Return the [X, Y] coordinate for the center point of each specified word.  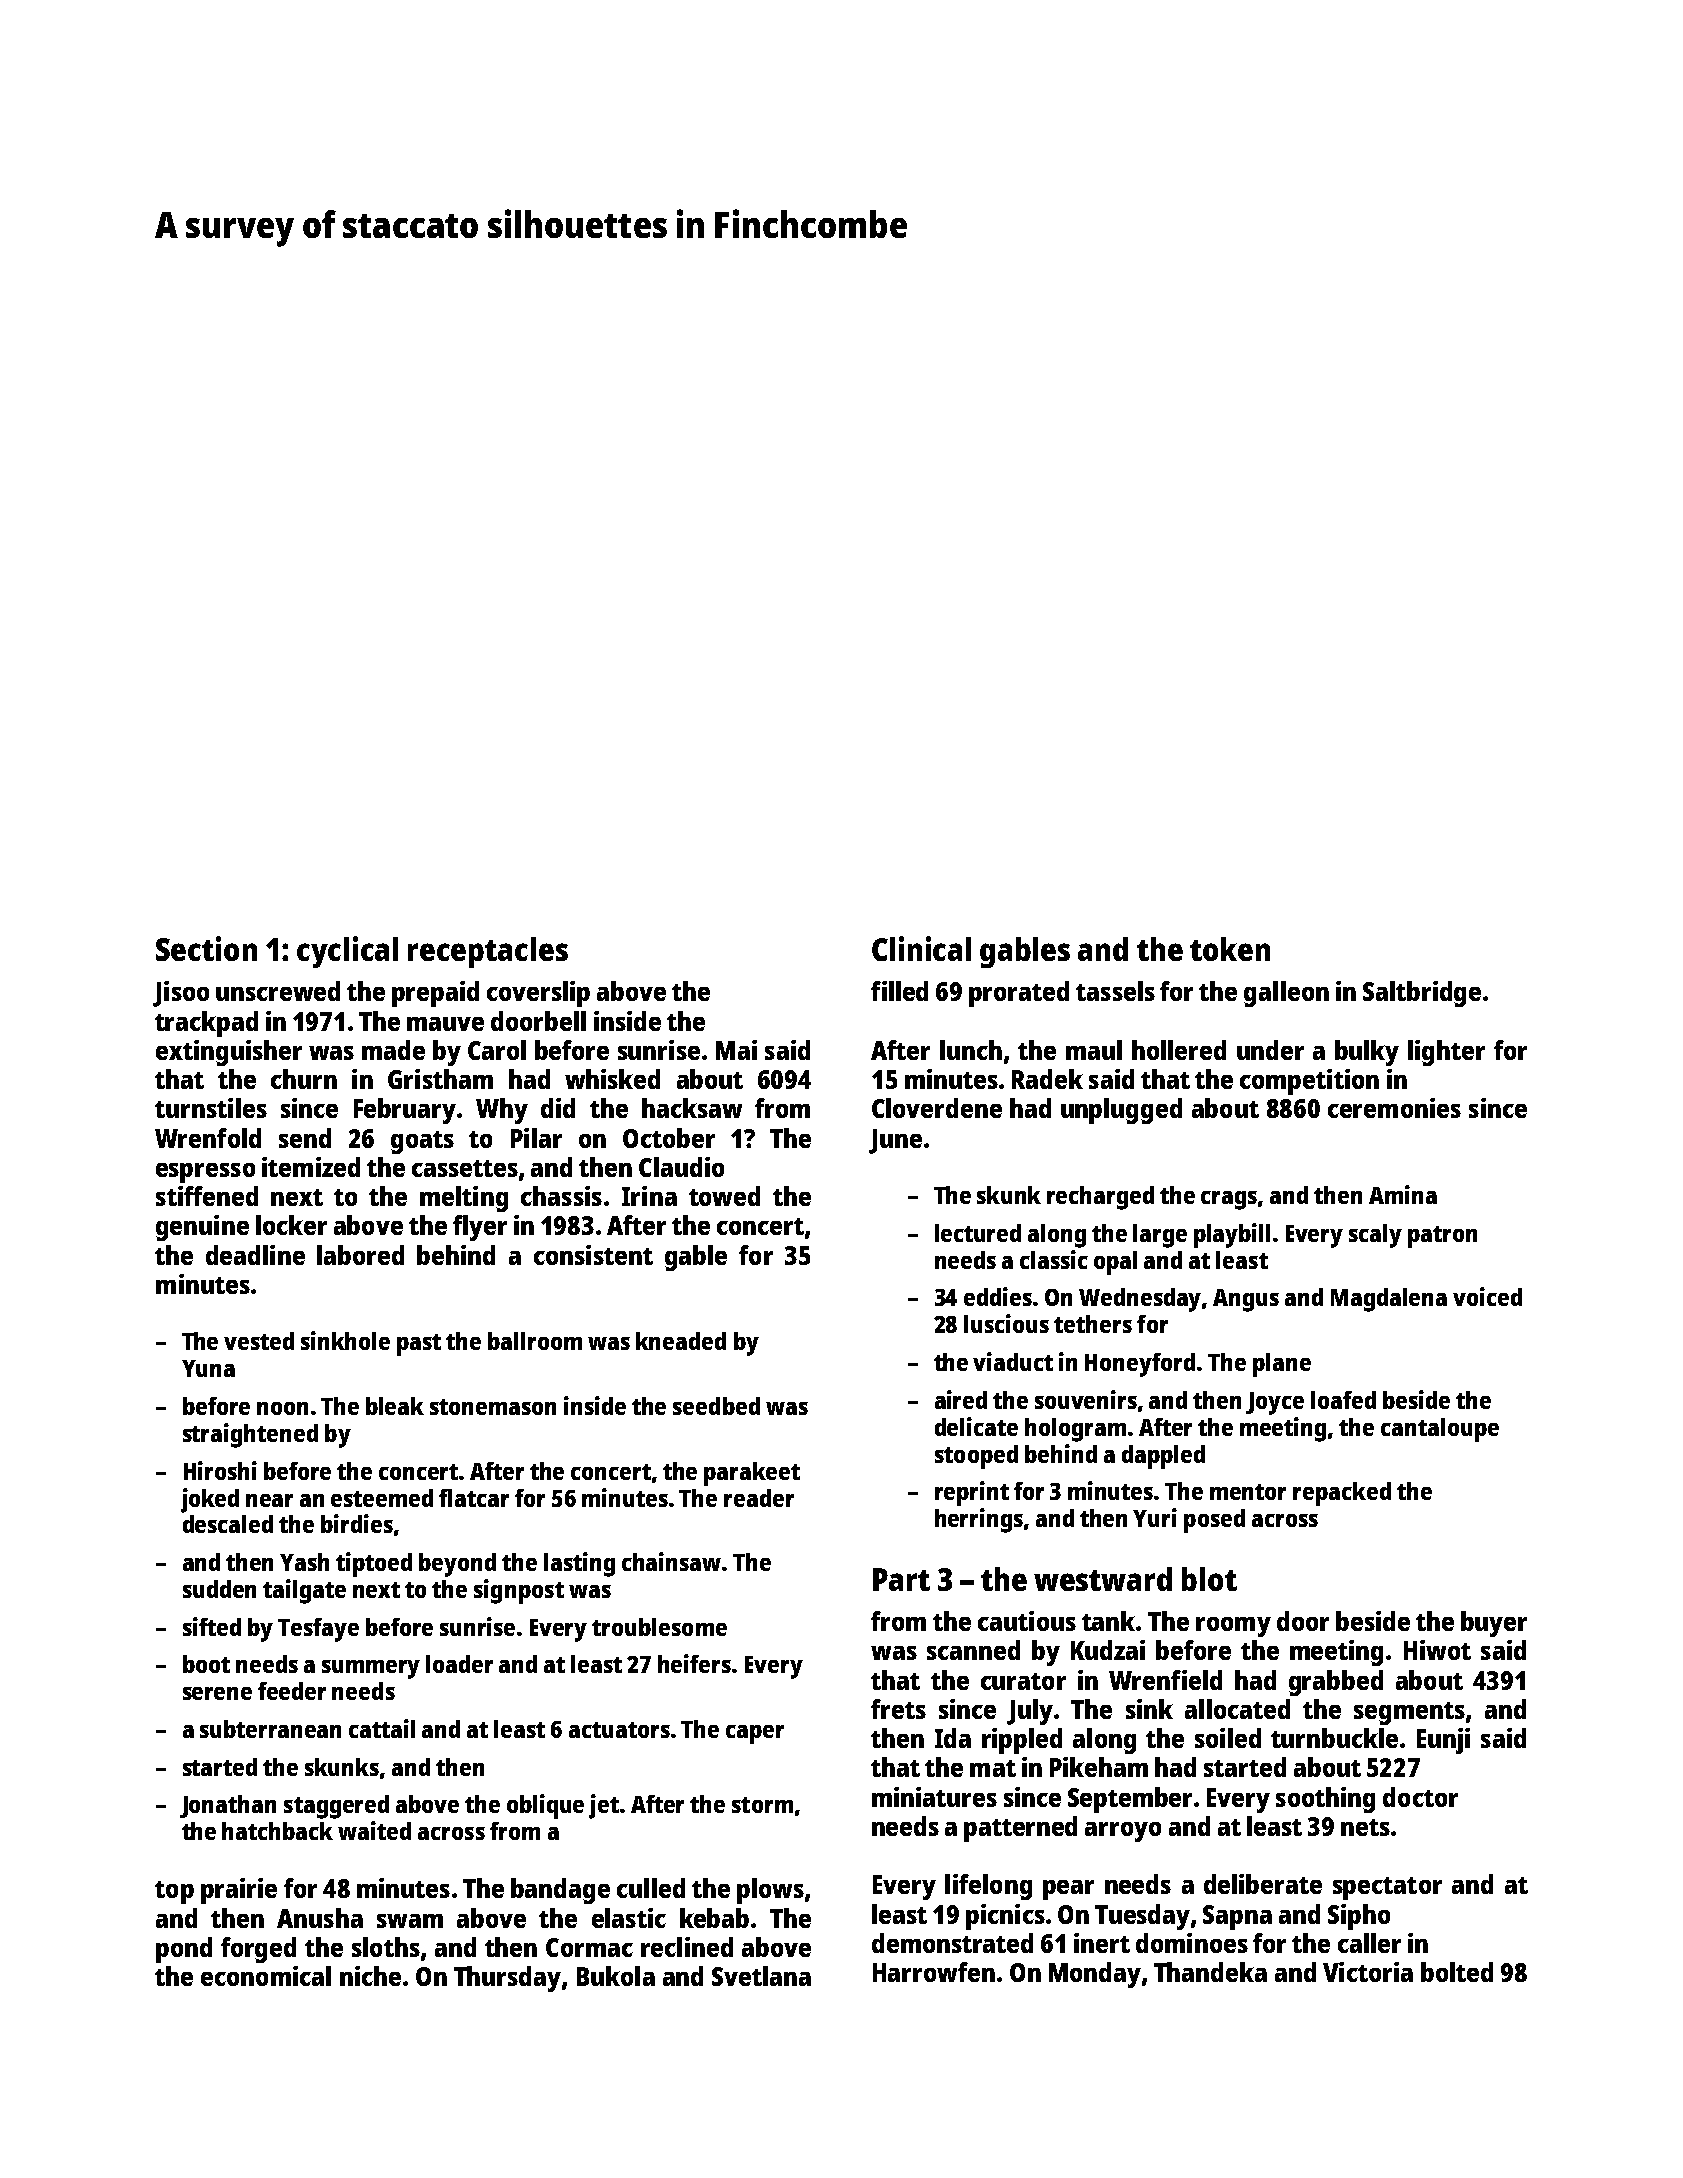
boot [206, 1664]
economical [266, 1976]
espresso [205, 1173]
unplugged [1121, 1111]
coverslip [538, 994]
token [1230, 949]
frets [898, 1709]
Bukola [616, 1976]
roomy [1233, 1627]
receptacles [488, 952]
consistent [593, 1255]
